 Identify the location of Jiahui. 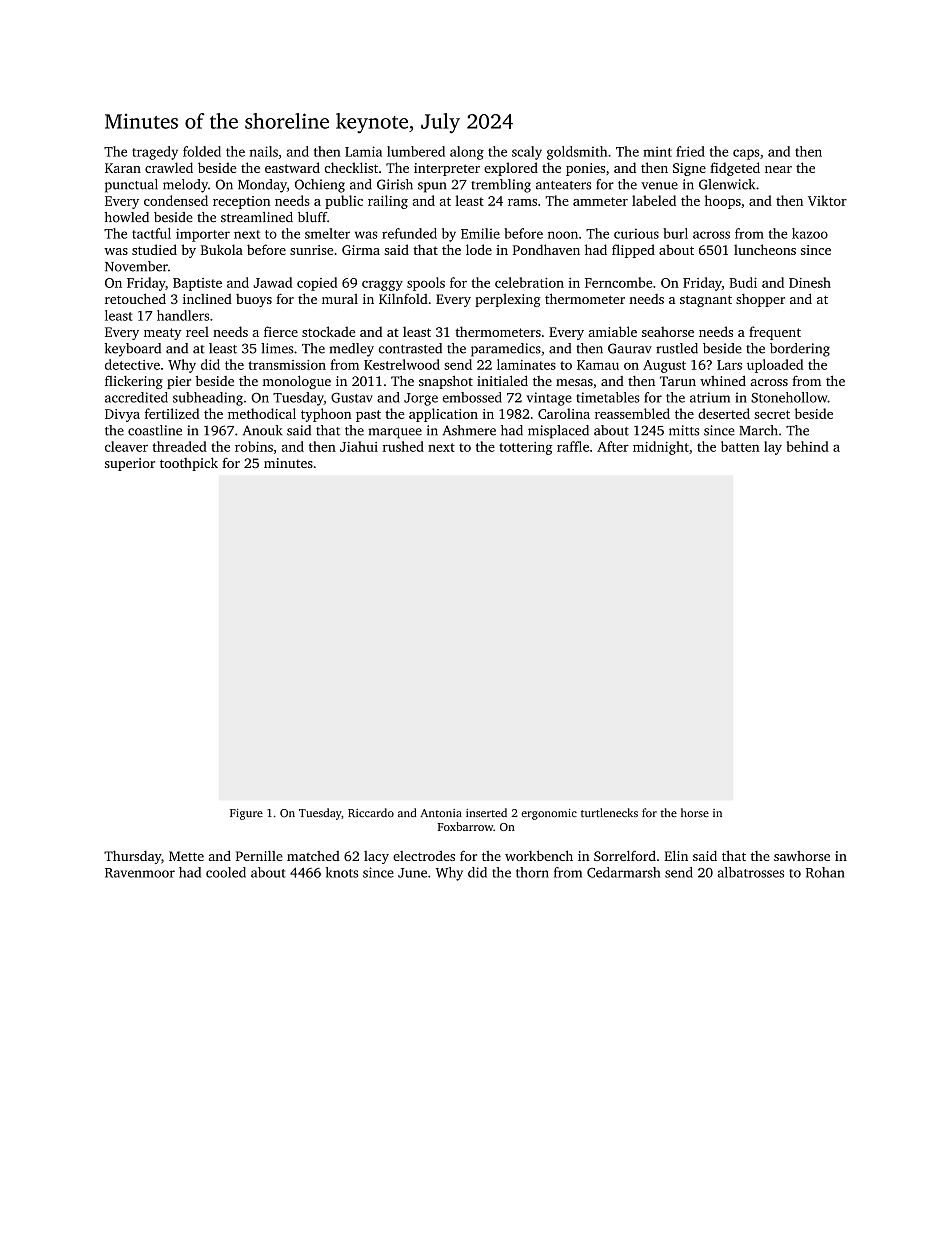
(359, 446).
